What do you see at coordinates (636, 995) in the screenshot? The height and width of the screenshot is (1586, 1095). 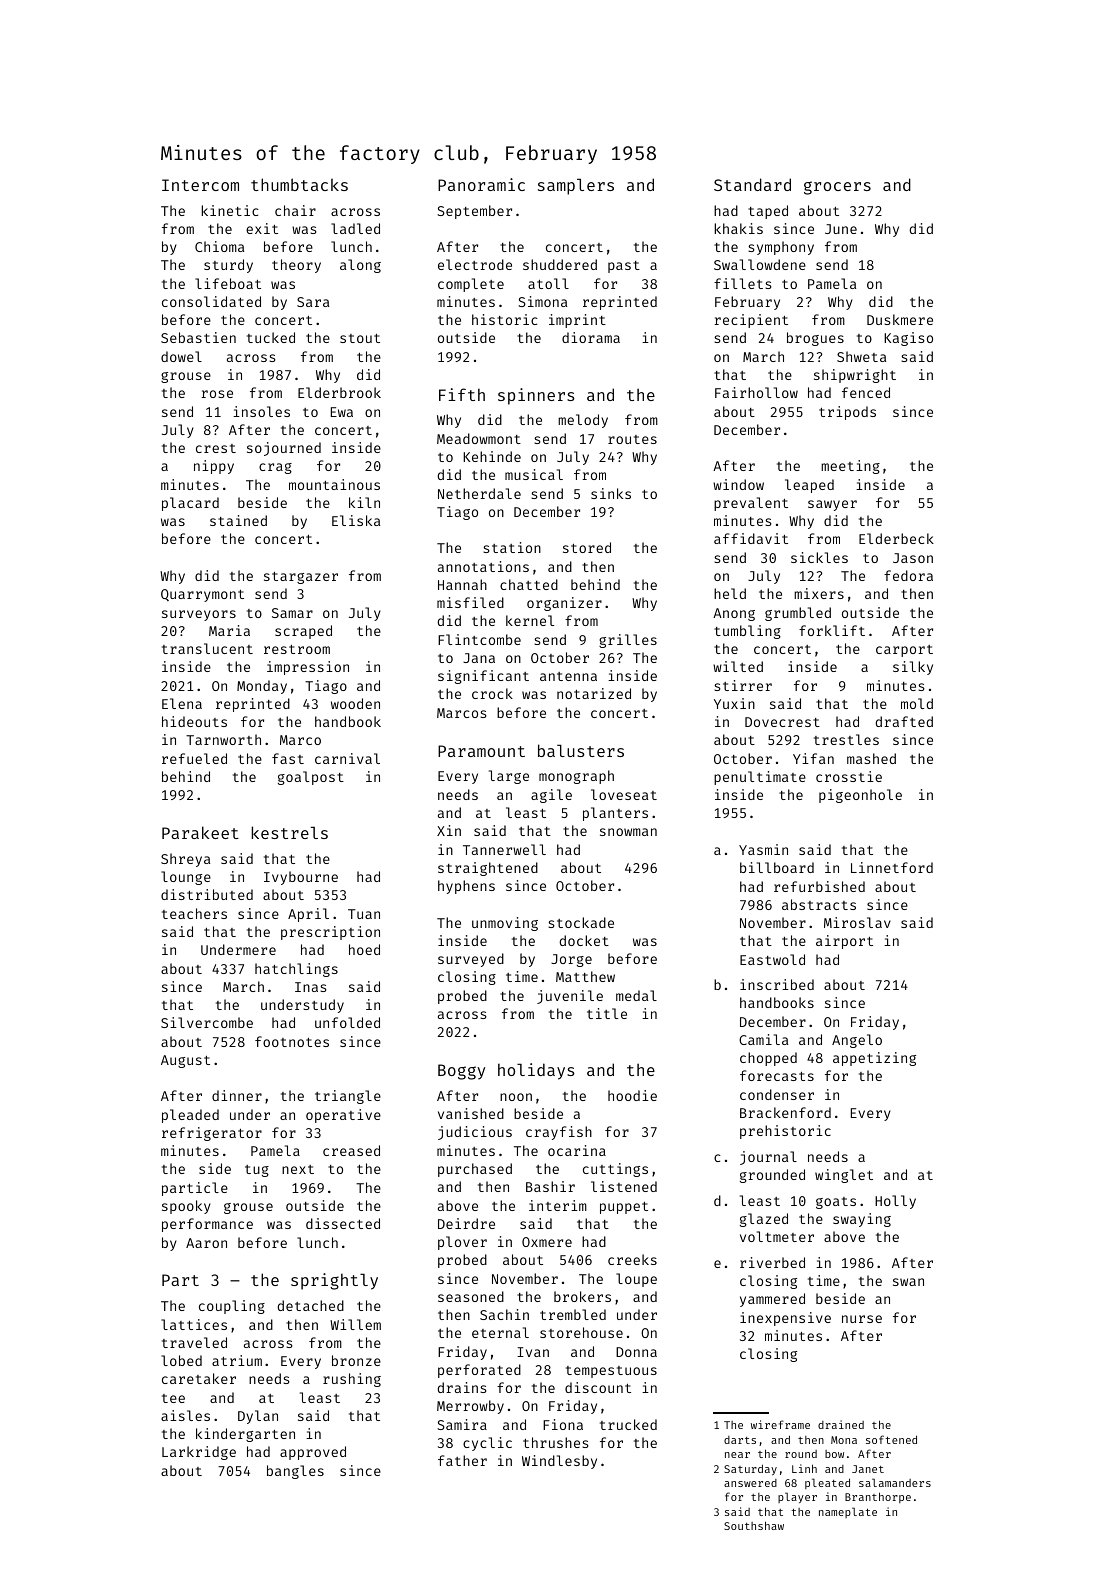 I see `medal` at bounding box center [636, 995].
